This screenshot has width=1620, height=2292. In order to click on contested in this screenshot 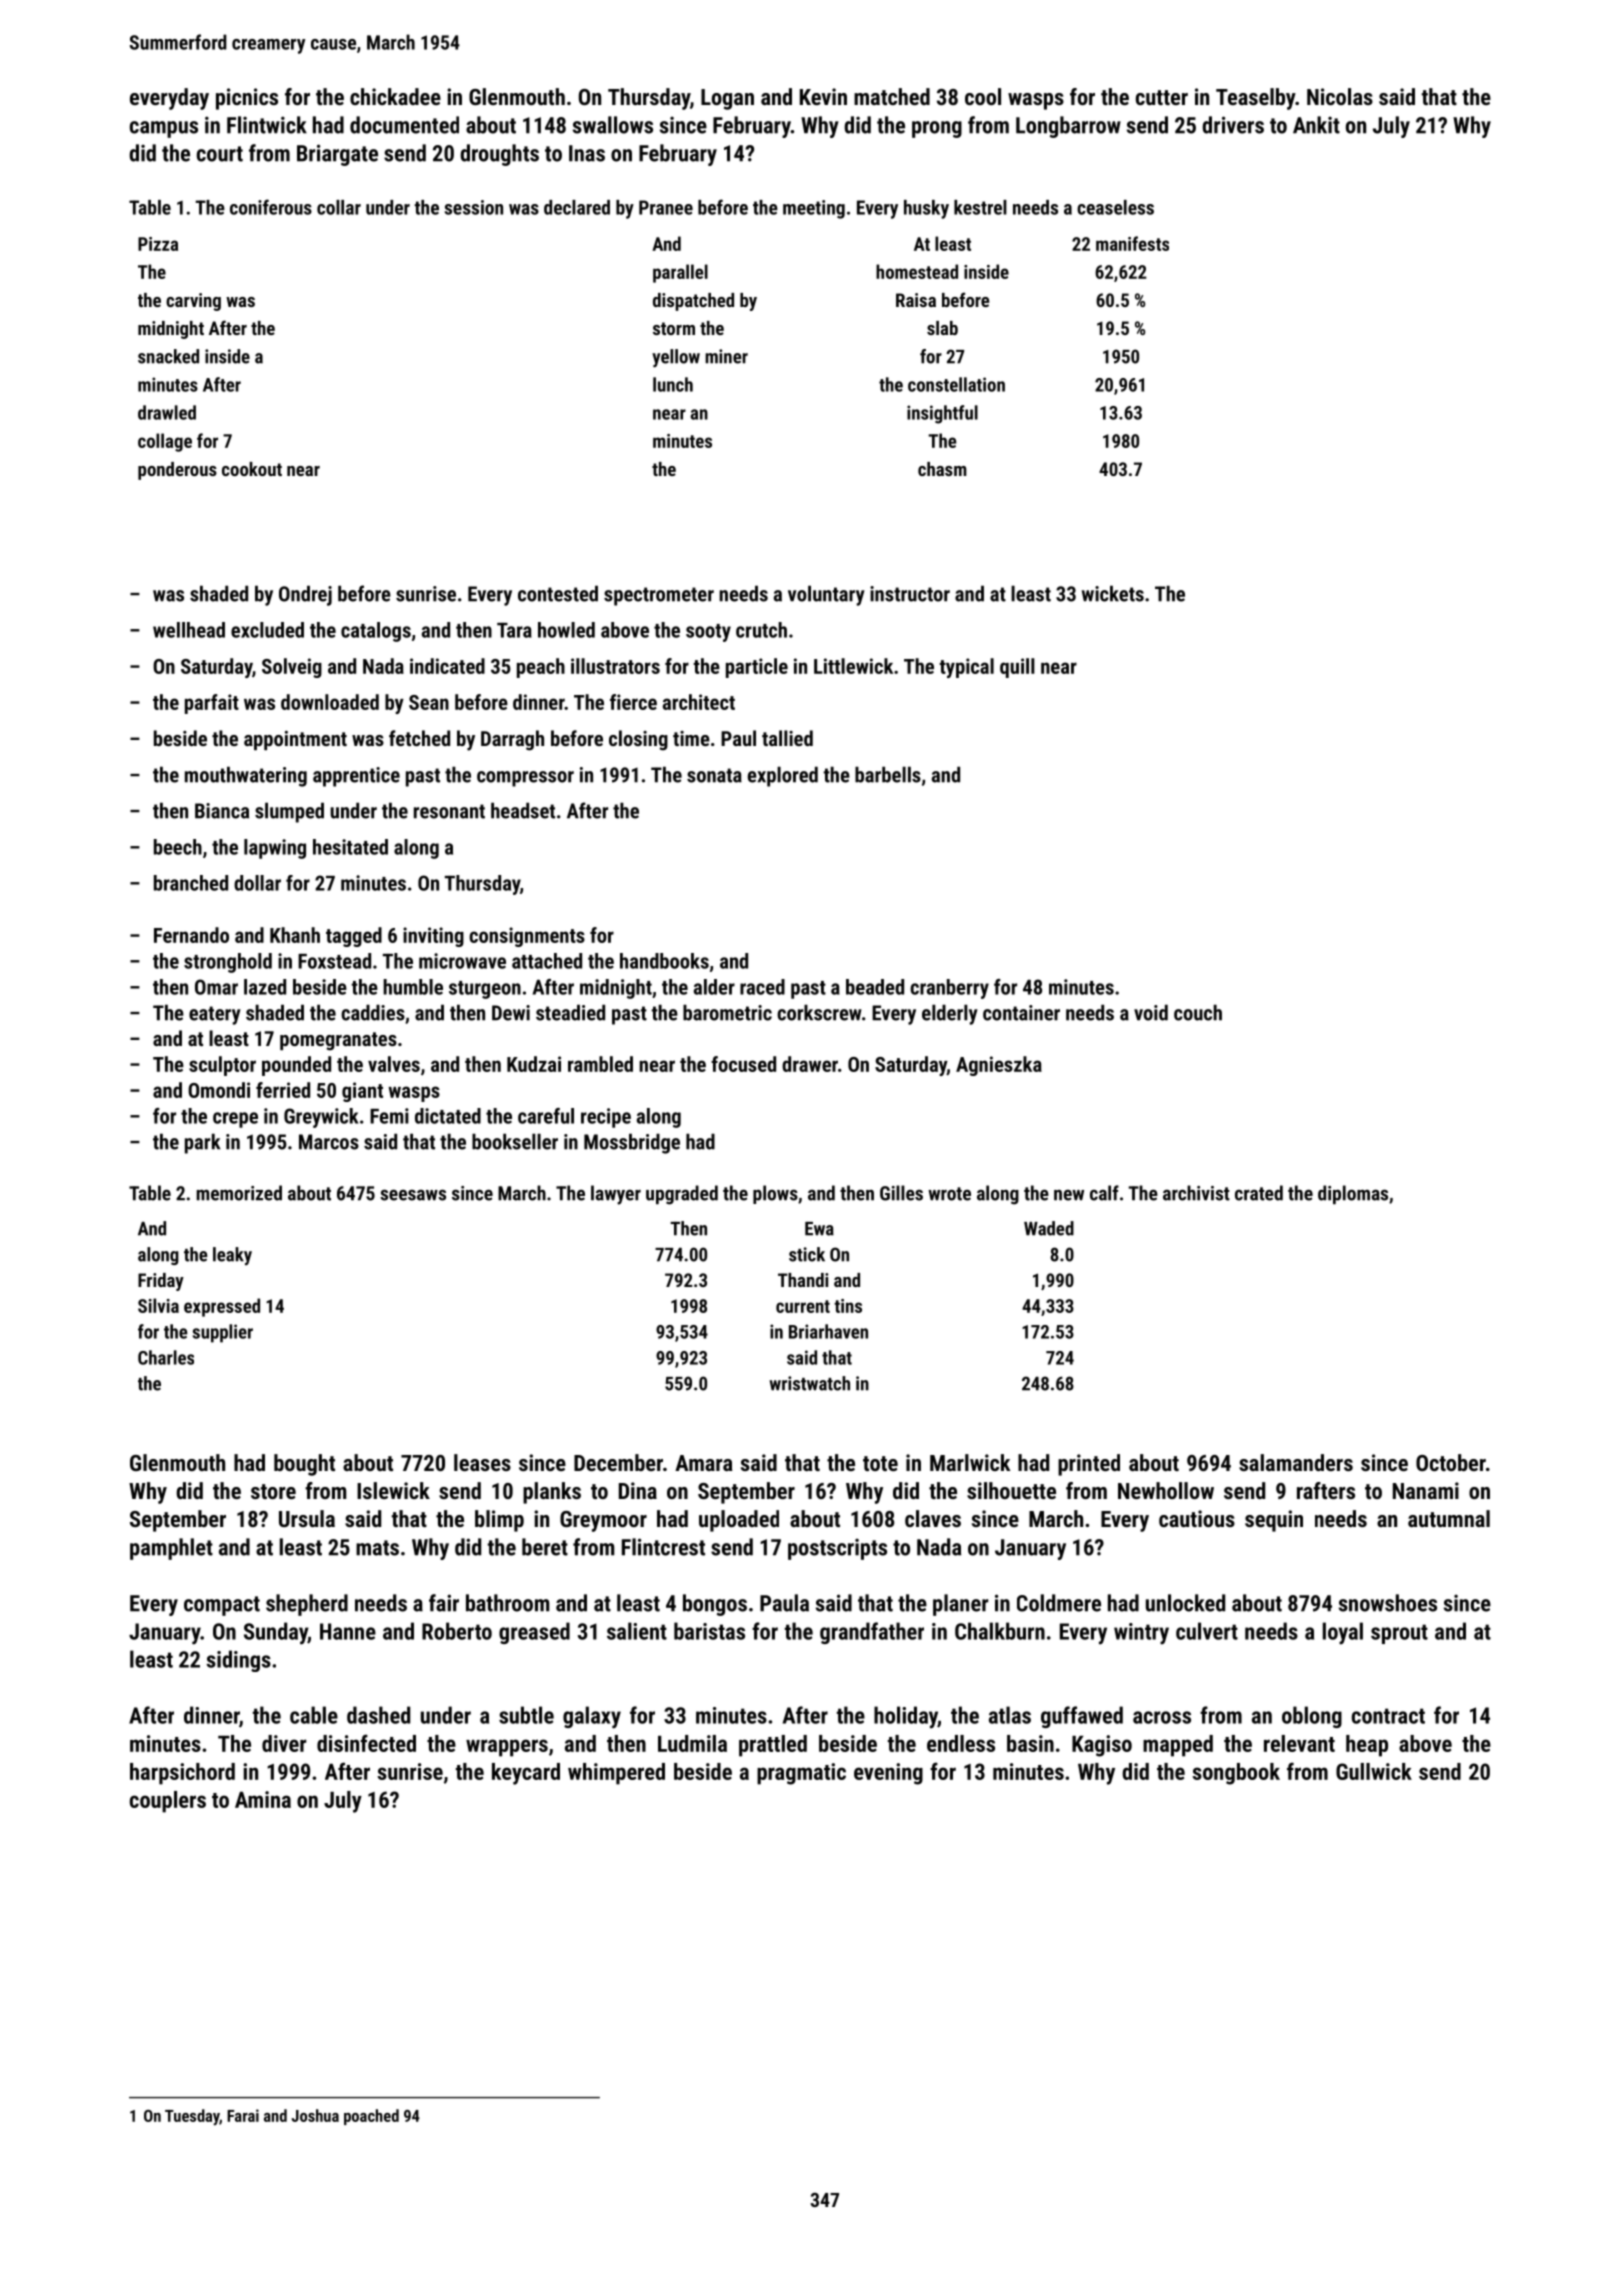, I will do `click(558, 593)`.
